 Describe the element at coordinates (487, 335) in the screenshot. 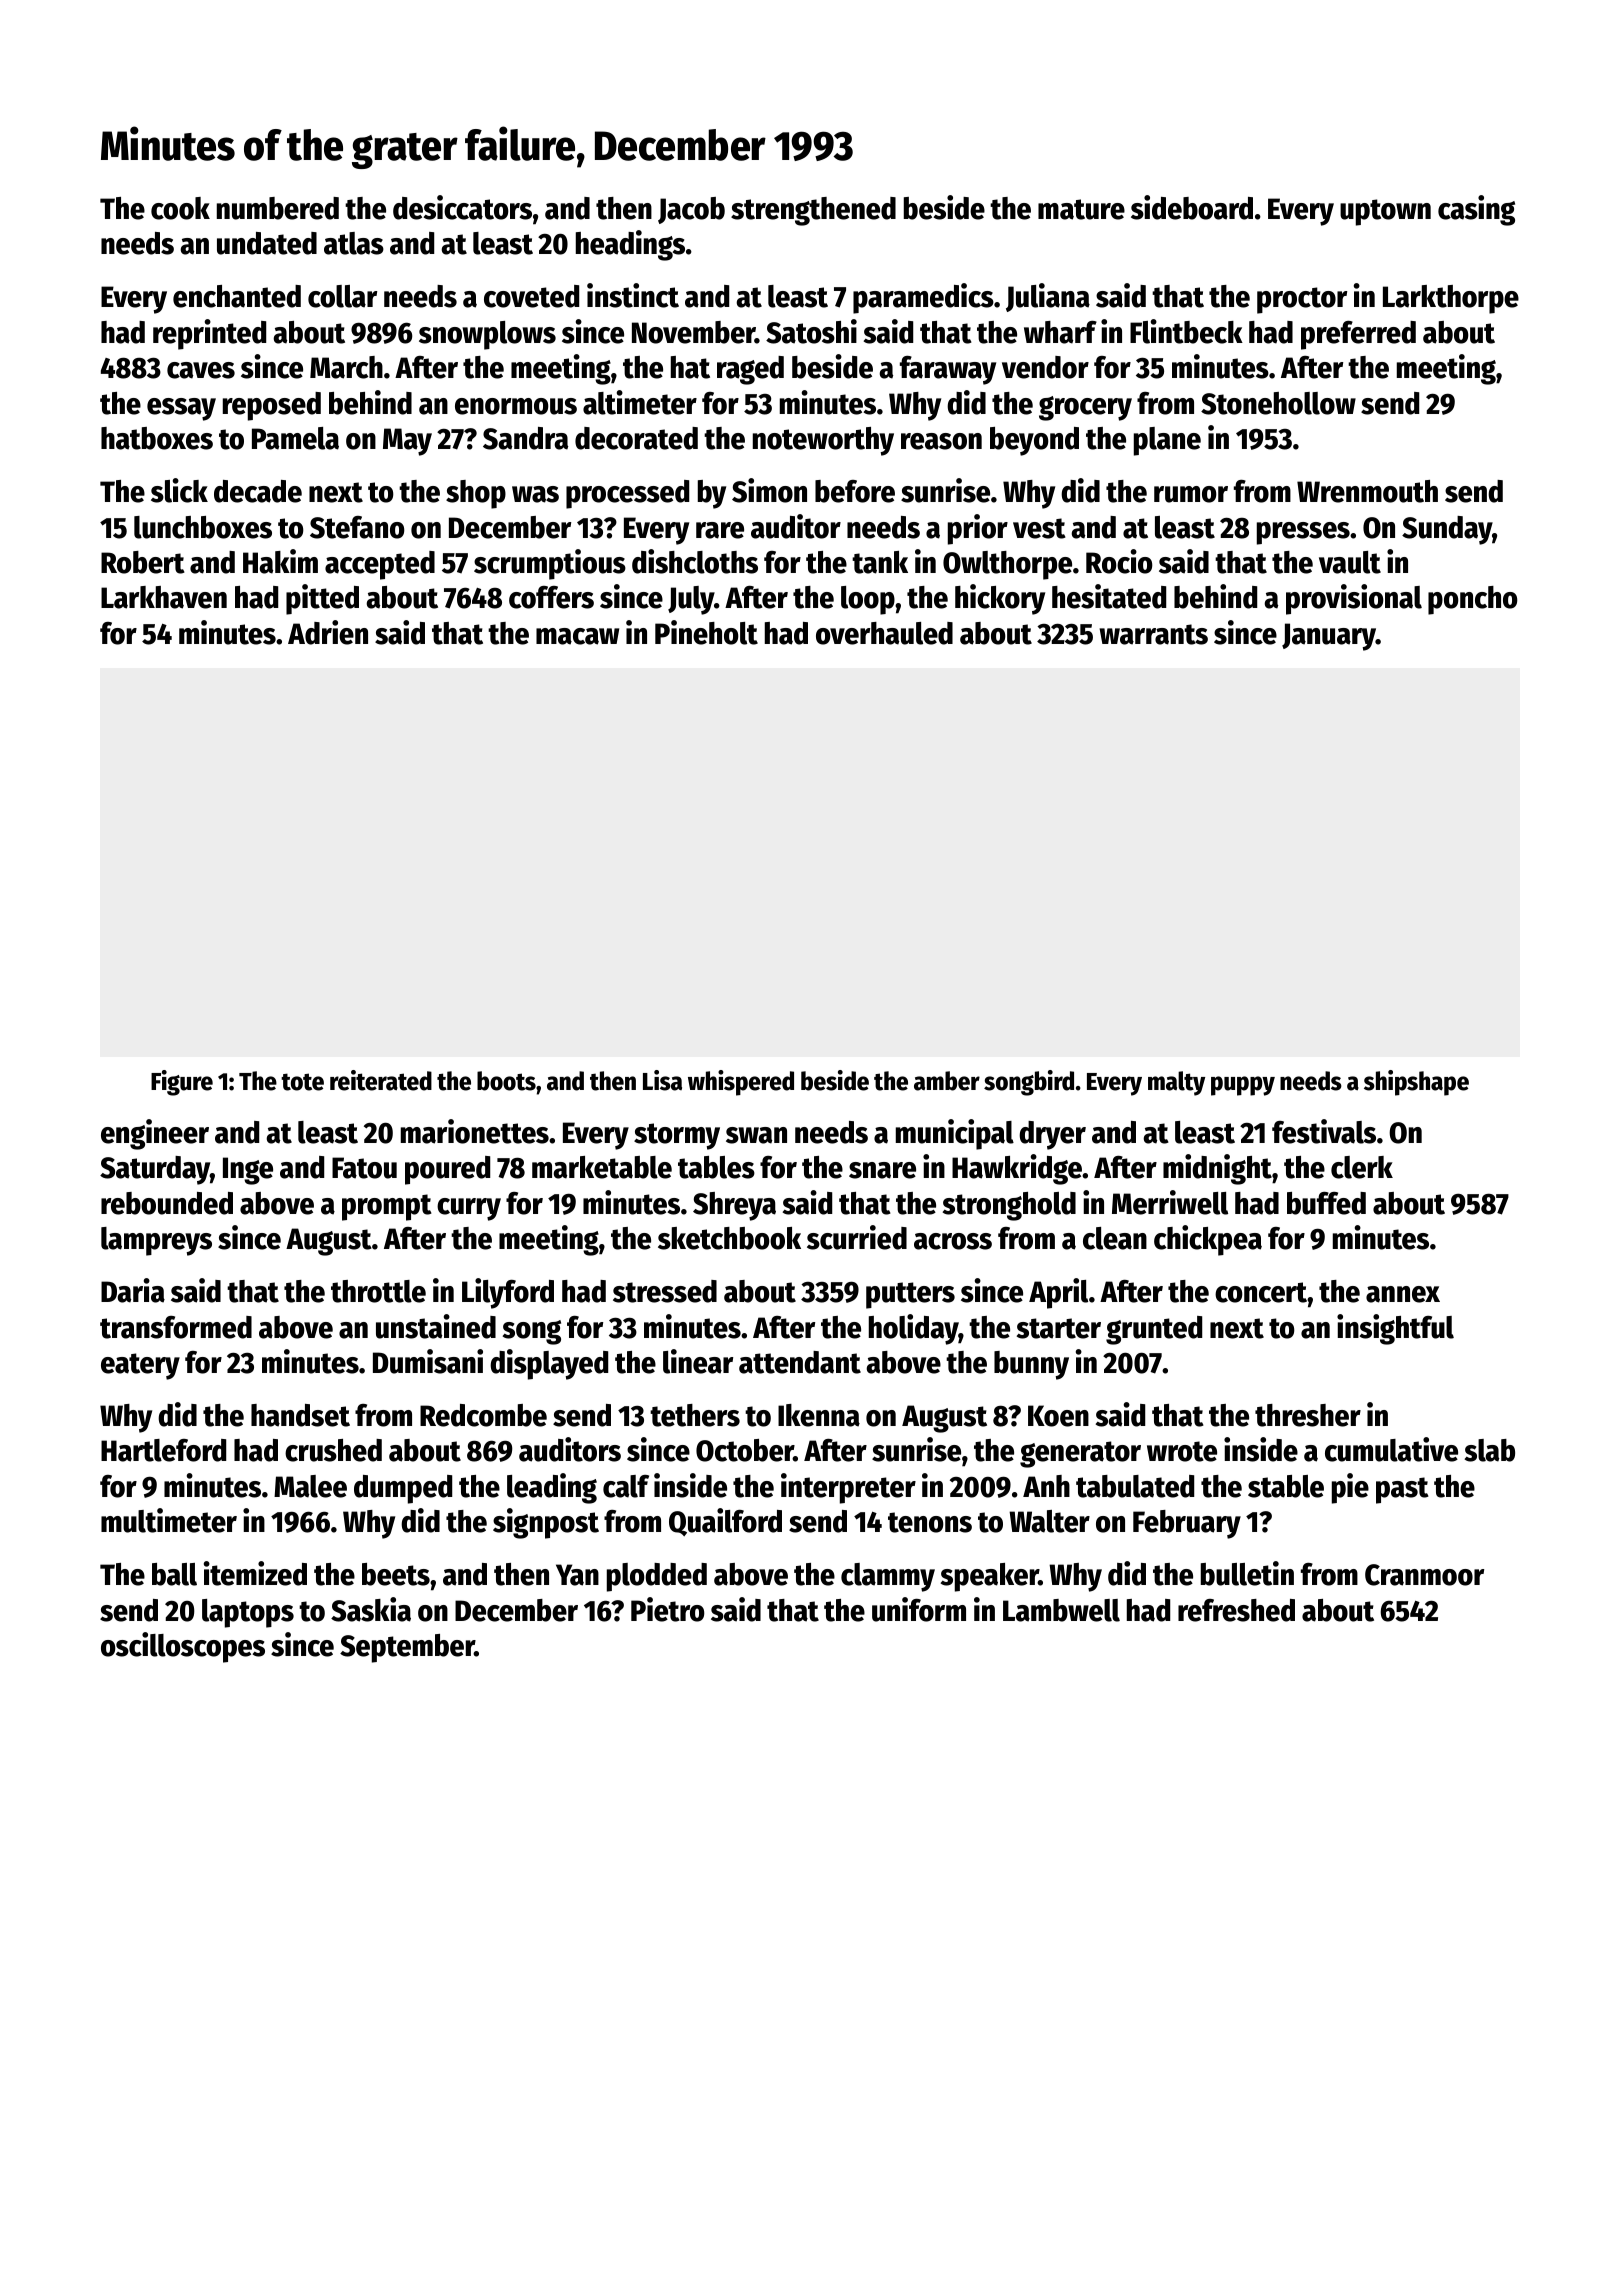

I see `snowplows` at that location.
